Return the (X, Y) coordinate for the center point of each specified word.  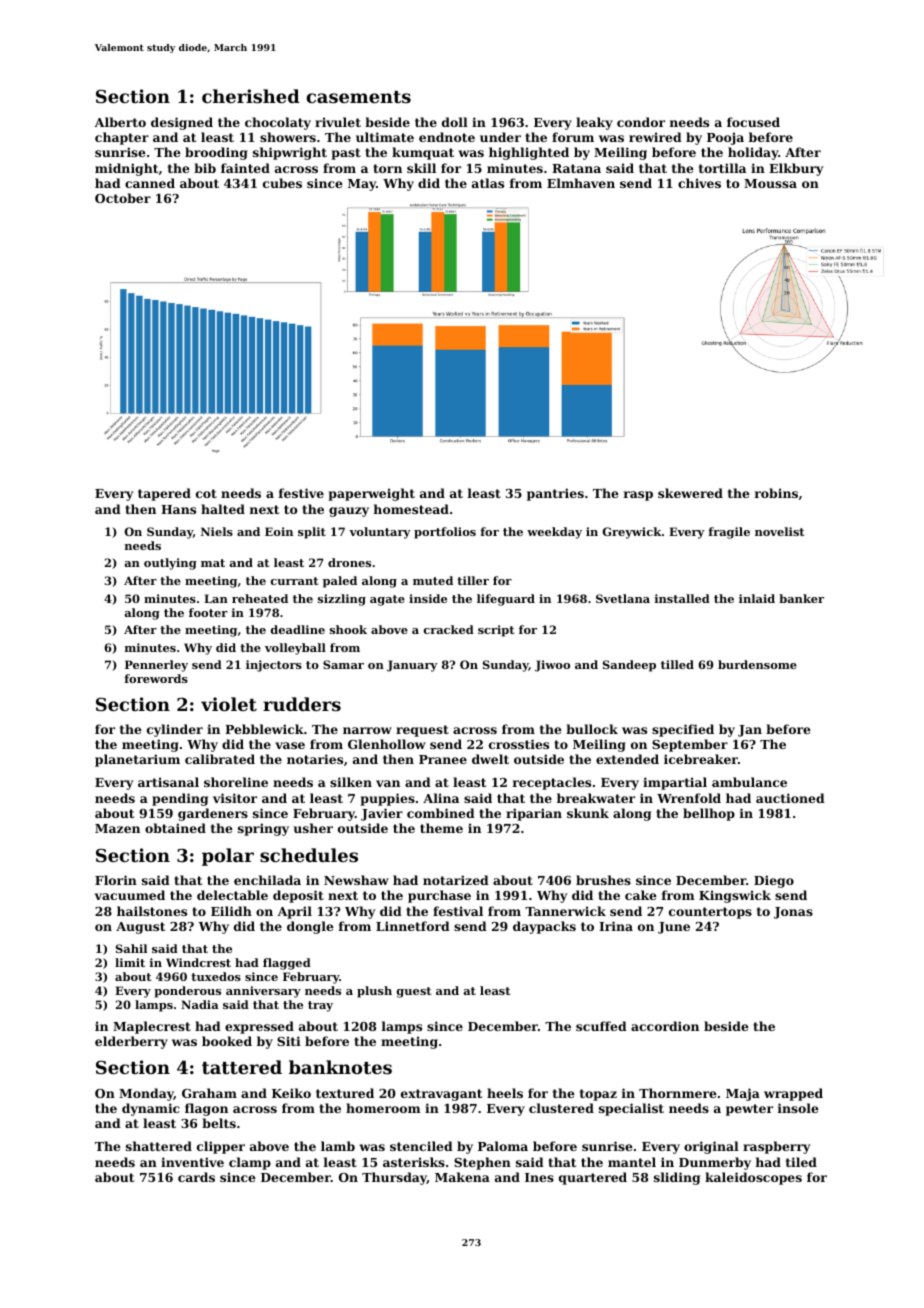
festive (301, 493)
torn (387, 168)
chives (699, 183)
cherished (251, 96)
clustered (561, 1108)
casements (359, 97)
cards (196, 1177)
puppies (387, 799)
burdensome (757, 664)
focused (753, 122)
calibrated (220, 759)
